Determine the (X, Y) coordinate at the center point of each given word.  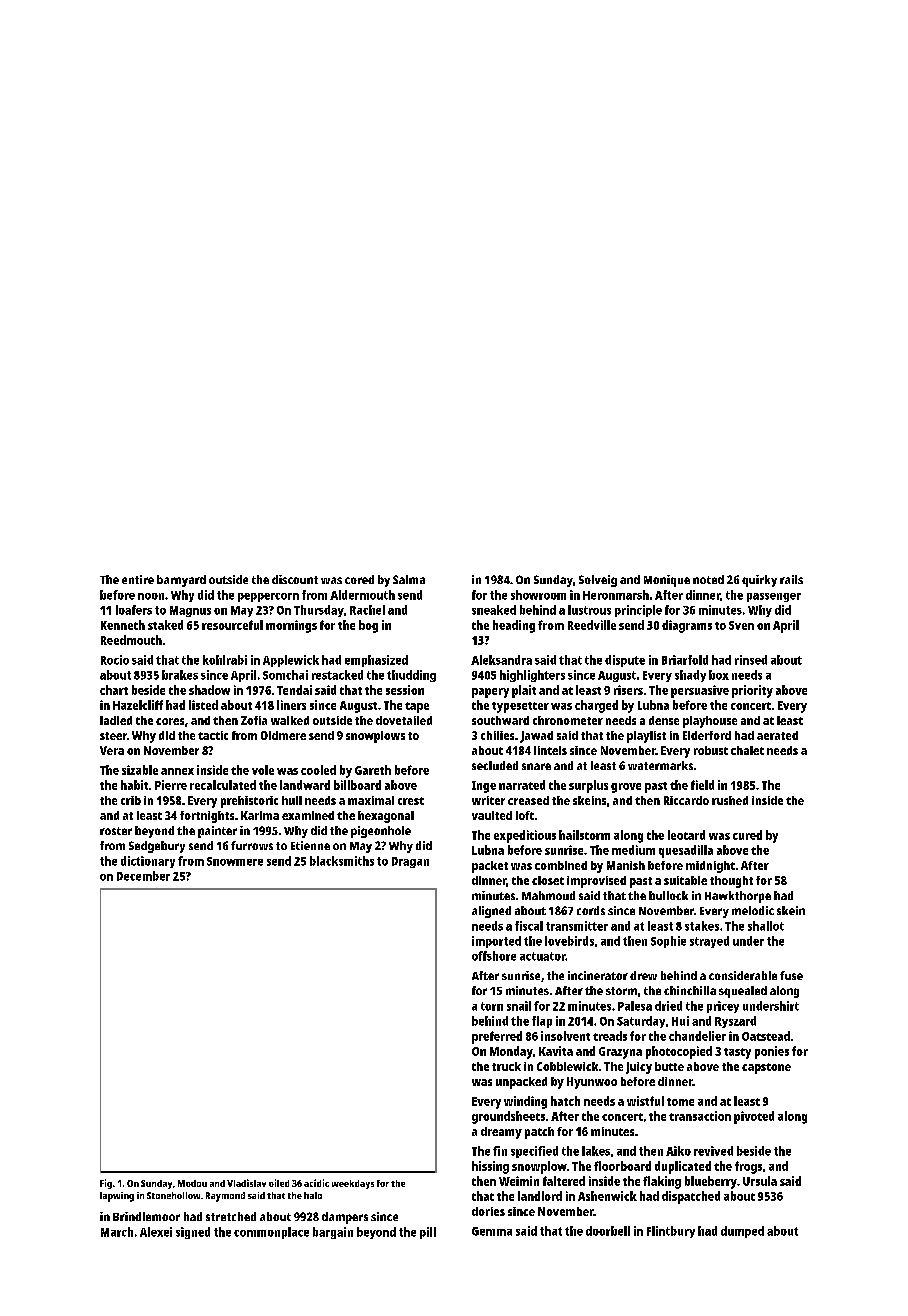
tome (680, 1102)
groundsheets (508, 1117)
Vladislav (246, 1183)
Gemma (492, 1231)
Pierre (171, 785)
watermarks (660, 765)
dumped (742, 1232)
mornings (291, 626)
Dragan (410, 862)
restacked (337, 675)
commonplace (271, 1233)
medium (633, 850)
